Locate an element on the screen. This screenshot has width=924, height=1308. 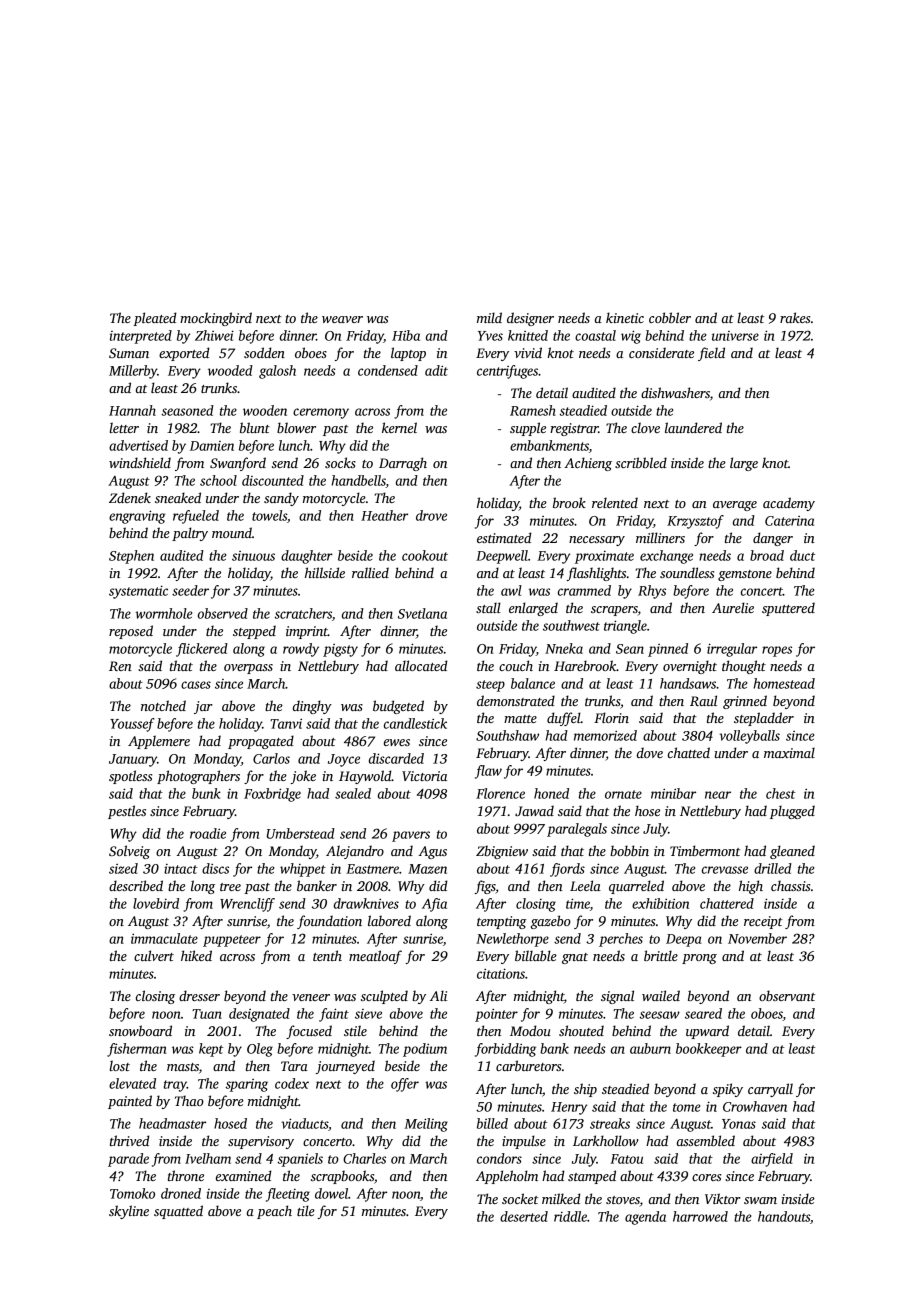
supple is located at coordinates (528, 429).
